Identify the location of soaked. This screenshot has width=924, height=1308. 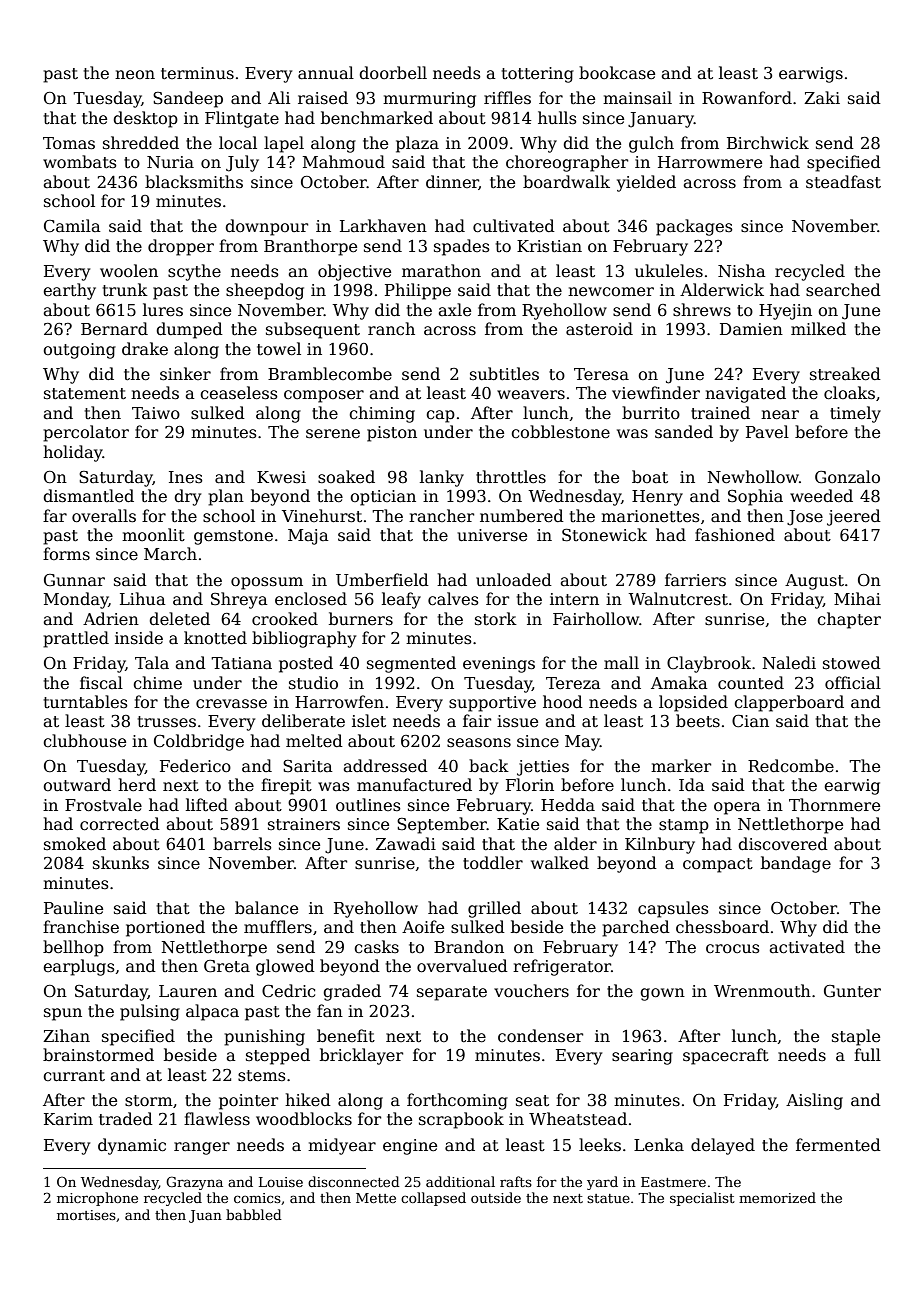
(346, 477).
